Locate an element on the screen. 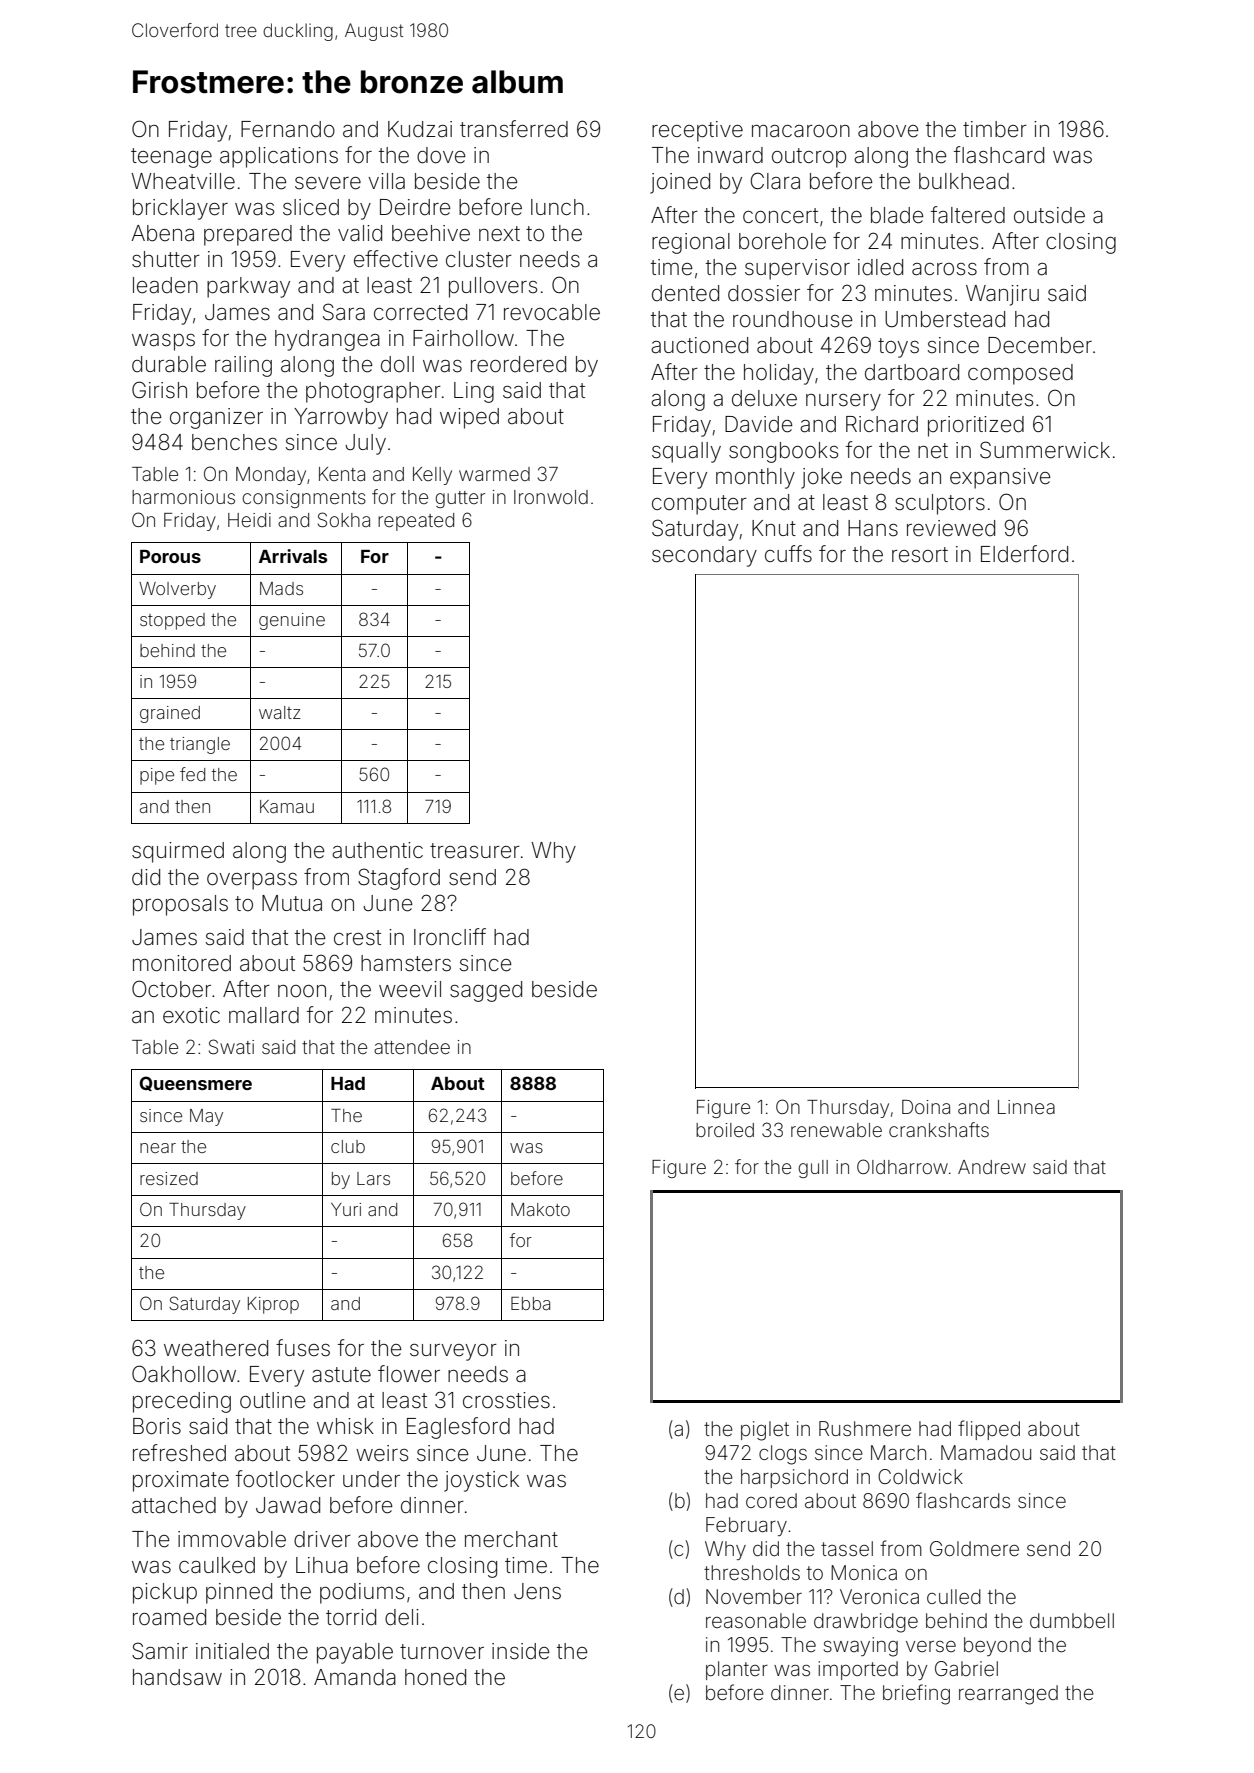 The height and width of the screenshot is (1773, 1254). sculptors is located at coordinates (940, 504).
